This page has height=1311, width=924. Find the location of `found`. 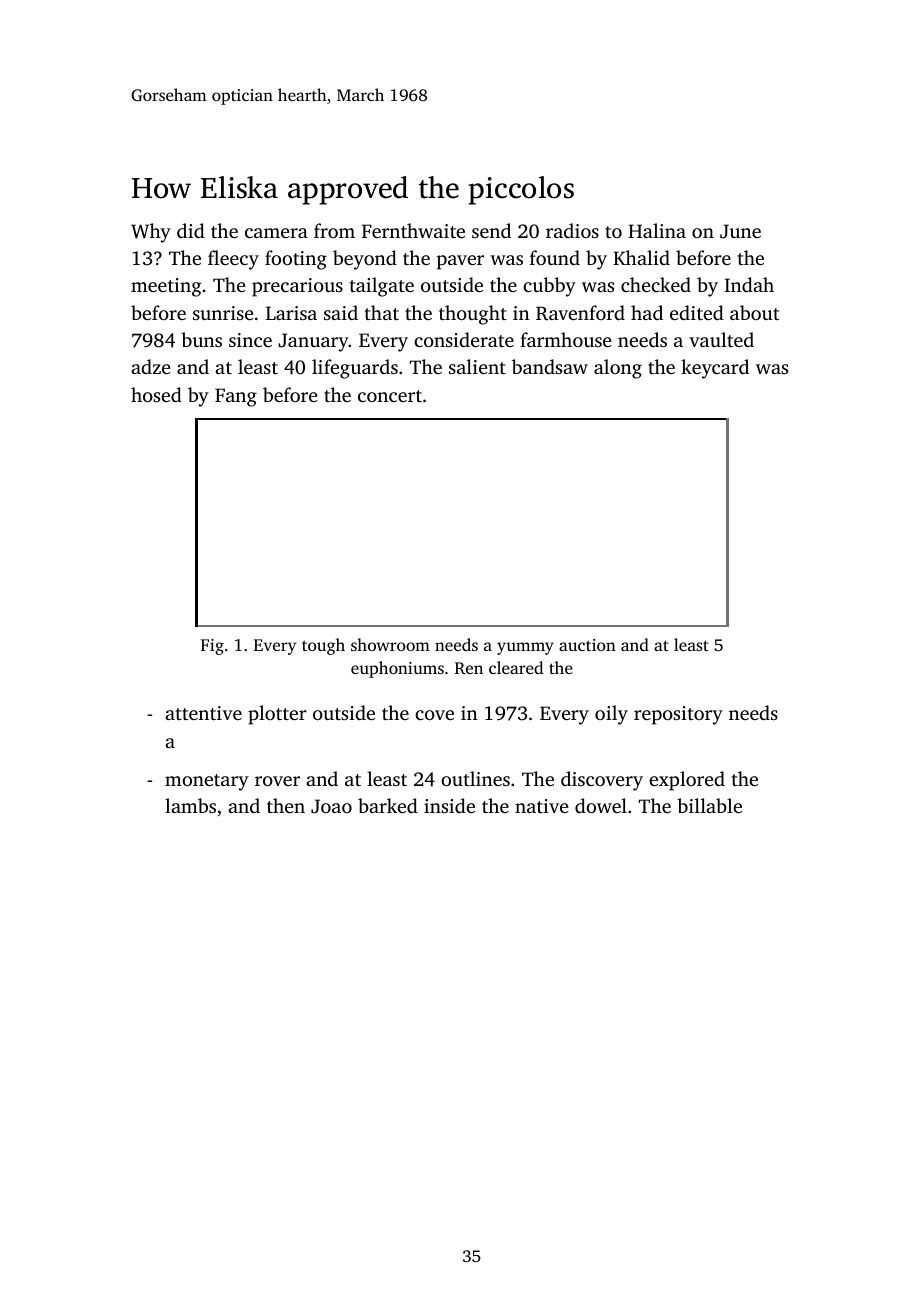

found is located at coordinates (555, 257).
